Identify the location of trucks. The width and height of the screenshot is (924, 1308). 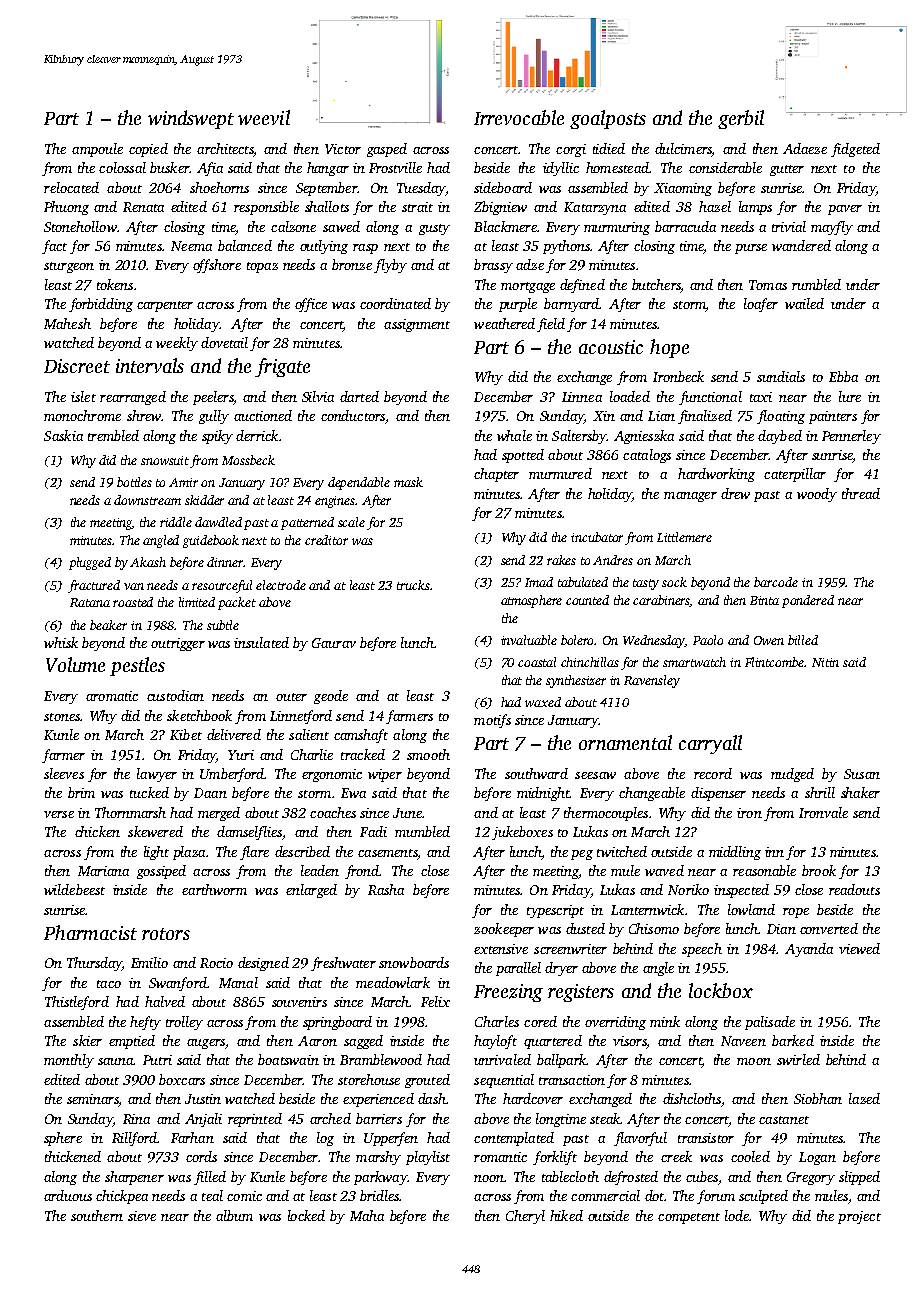
(413, 585).
